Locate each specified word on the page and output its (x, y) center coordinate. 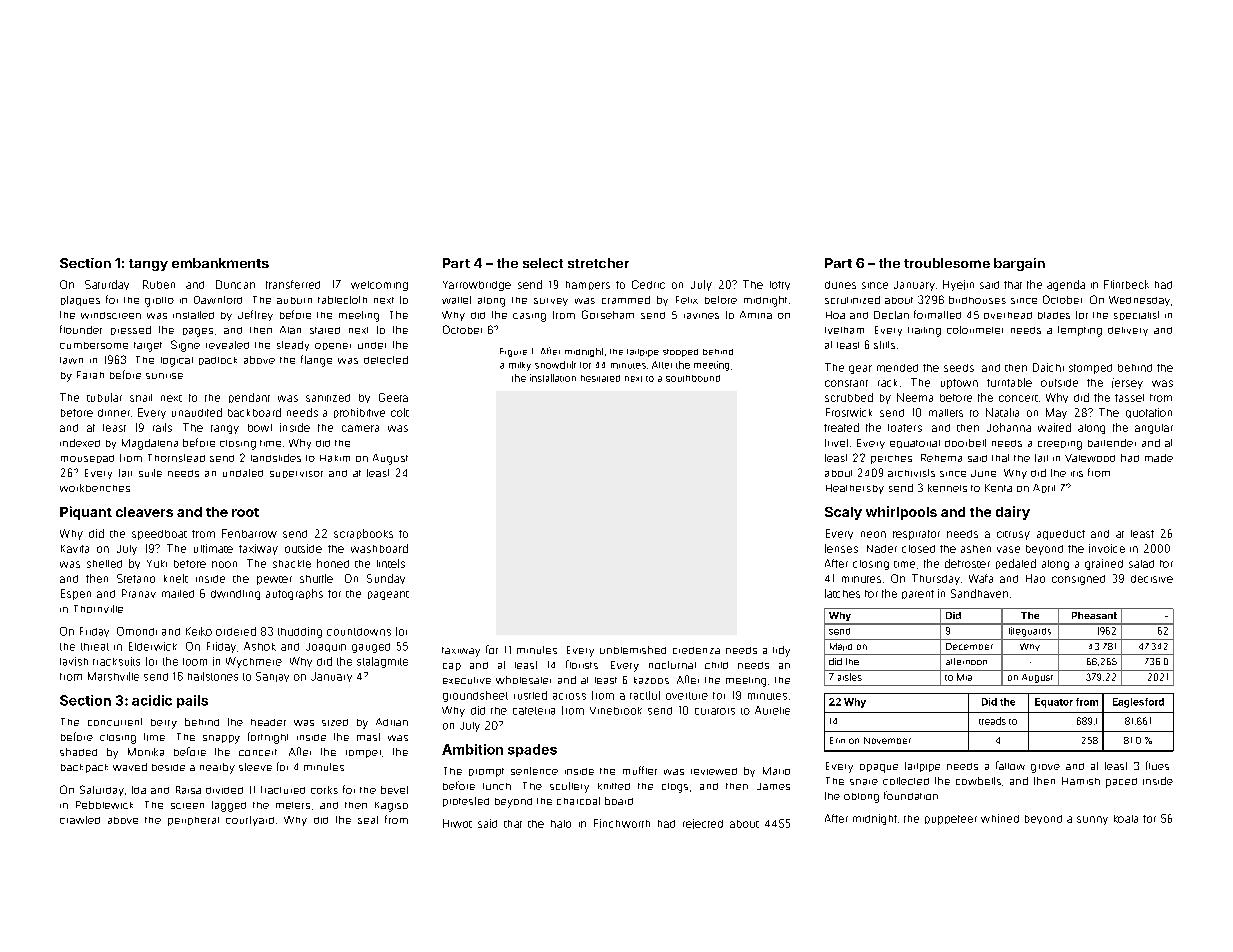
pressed (131, 330)
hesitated (600, 378)
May (1056, 413)
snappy (221, 739)
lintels (391, 563)
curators (715, 711)
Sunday (386, 579)
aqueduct (1061, 535)
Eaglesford (1138, 703)
